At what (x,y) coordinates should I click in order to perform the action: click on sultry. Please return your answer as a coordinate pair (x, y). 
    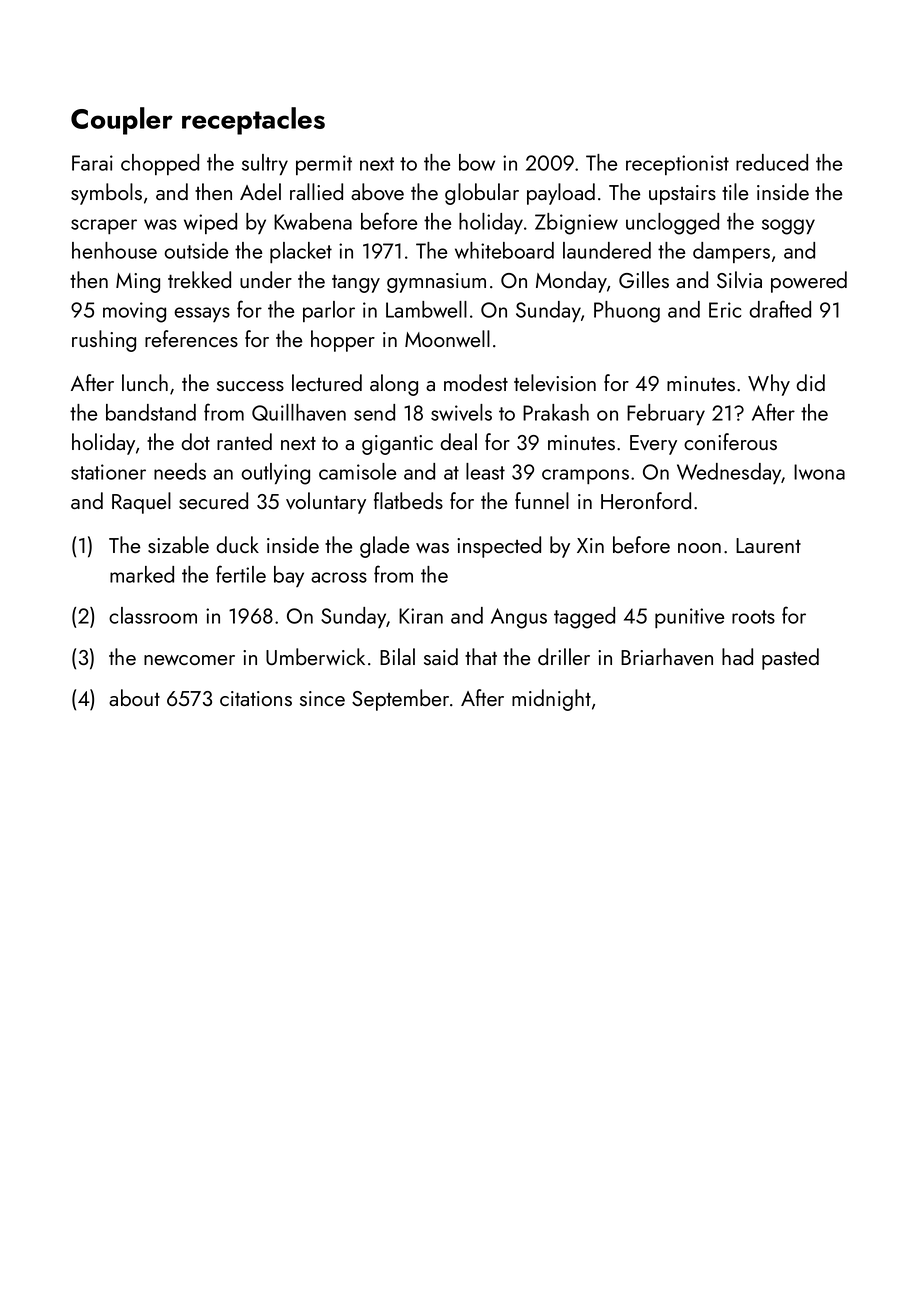
    Looking at the image, I should click on (265, 164).
